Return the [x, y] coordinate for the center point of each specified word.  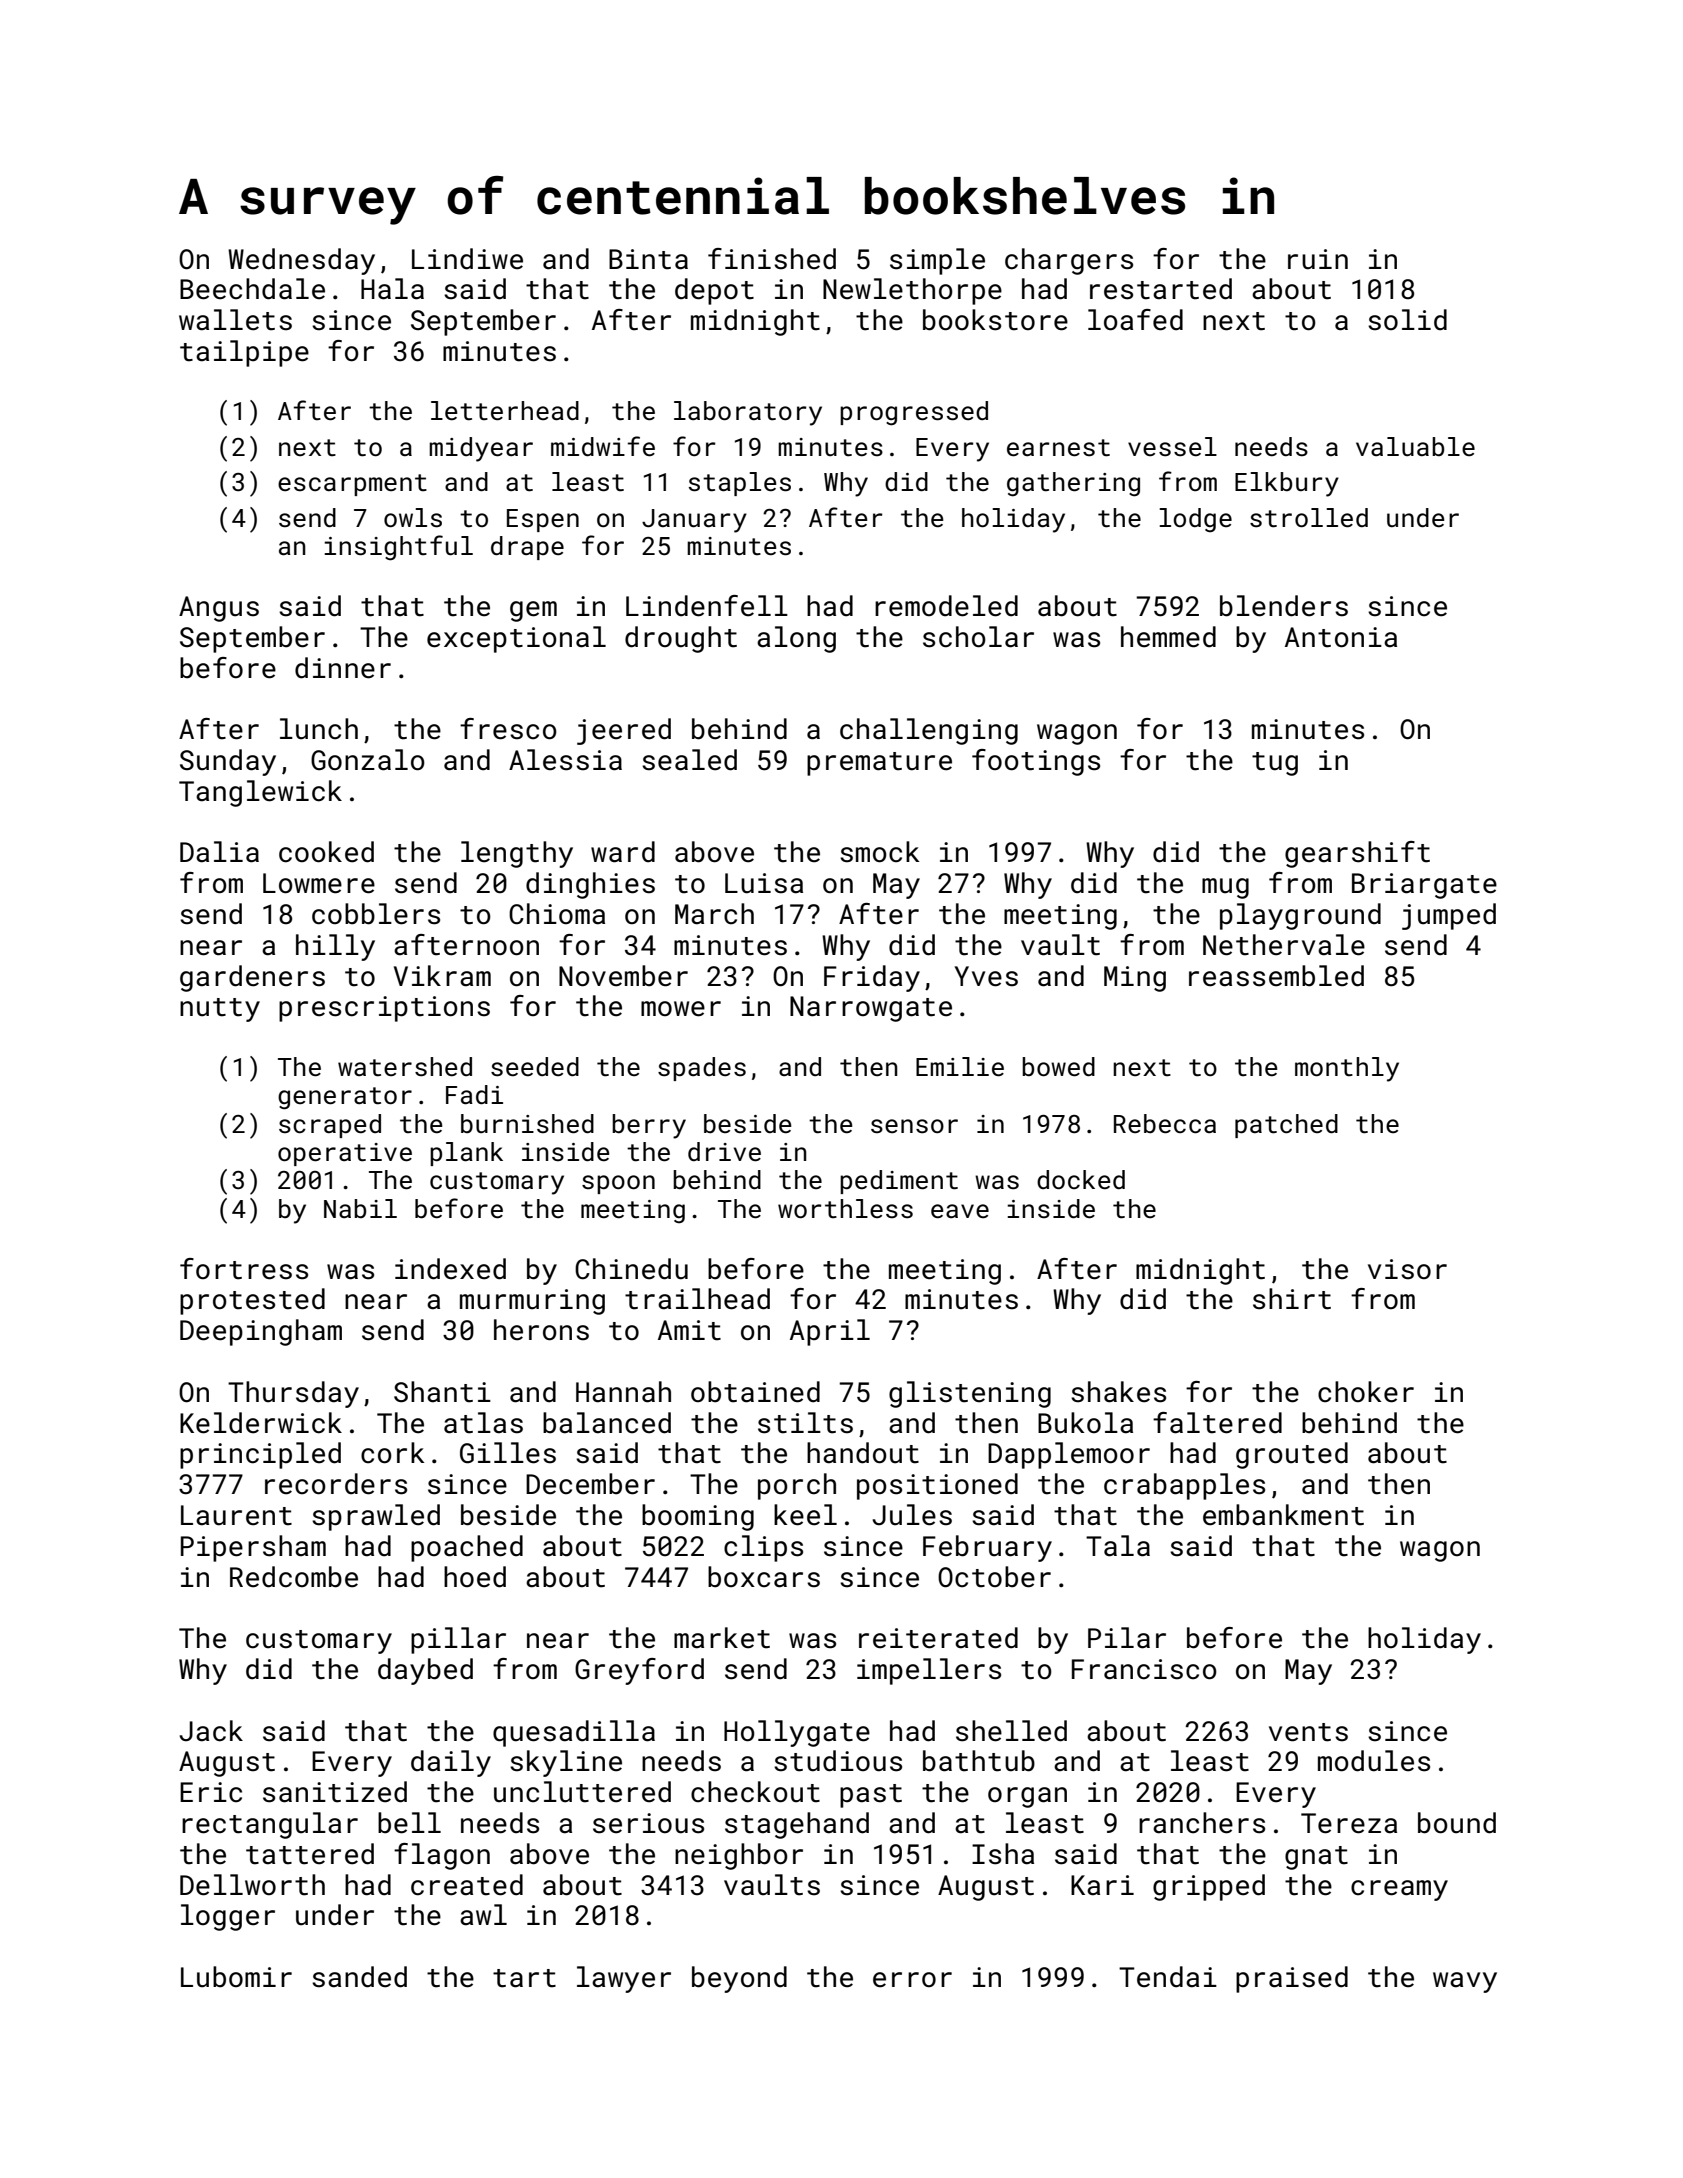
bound [1457, 1823]
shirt [1292, 1299]
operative [345, 1154]
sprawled [376, 1517]
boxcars [764, 1577]
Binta [648, 259]
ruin [1318, 259]
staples [740, 484]
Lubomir [236, 1977]
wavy [1465, 1982]
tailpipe [244, 353]
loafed [1135, 320]
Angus [219, 609]
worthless [845, 1209]
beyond [739, 1979]
